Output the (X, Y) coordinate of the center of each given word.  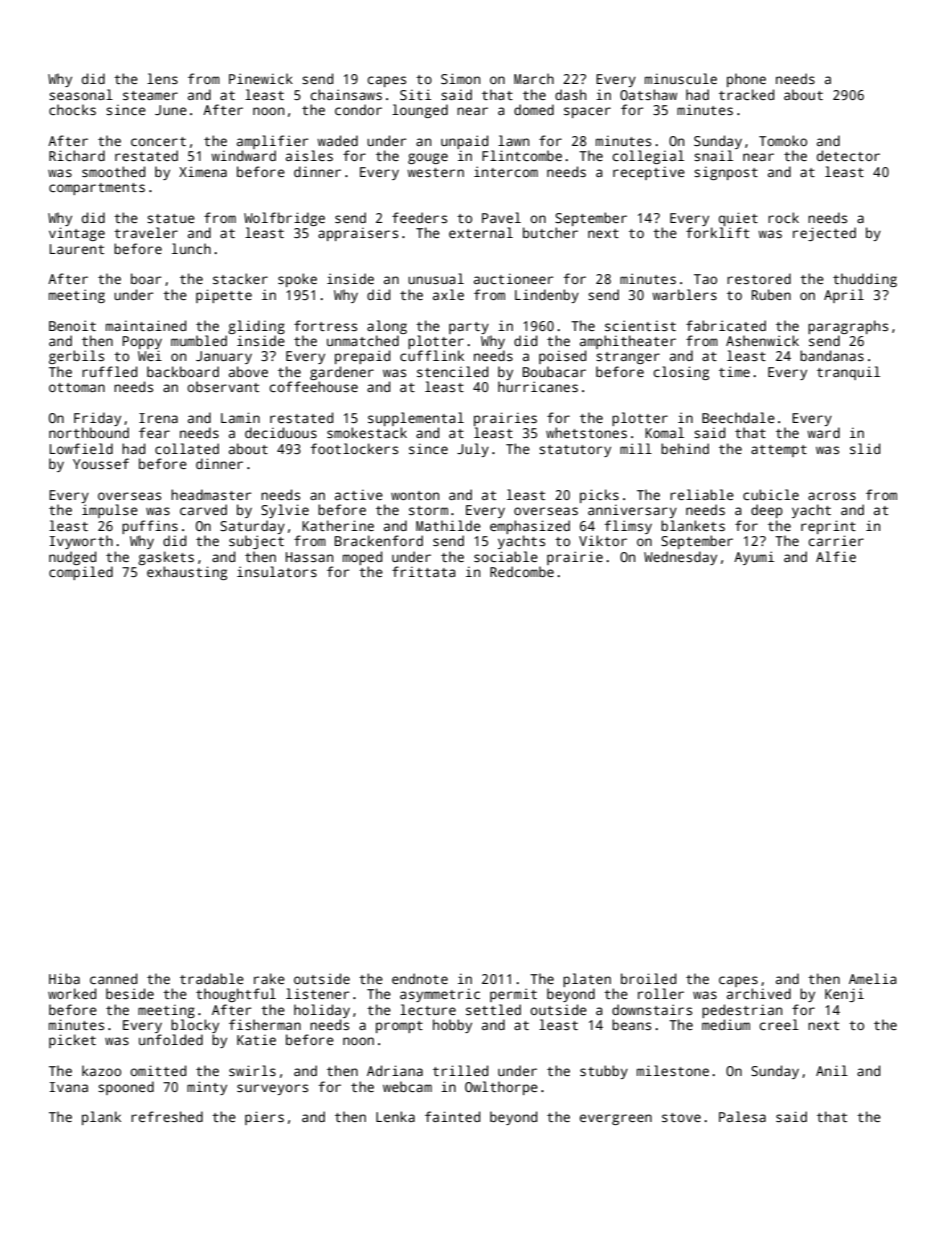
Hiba (64, 978)
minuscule (681, 78)
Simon (460, 78)
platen (587, 980)
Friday (97, 419)
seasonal (81, 94)
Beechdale (738, 417)
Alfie (836, 556)
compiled (81, 573)
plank (101, 1118)
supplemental (416, 419)
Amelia (872, 978)
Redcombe (522, 571)
